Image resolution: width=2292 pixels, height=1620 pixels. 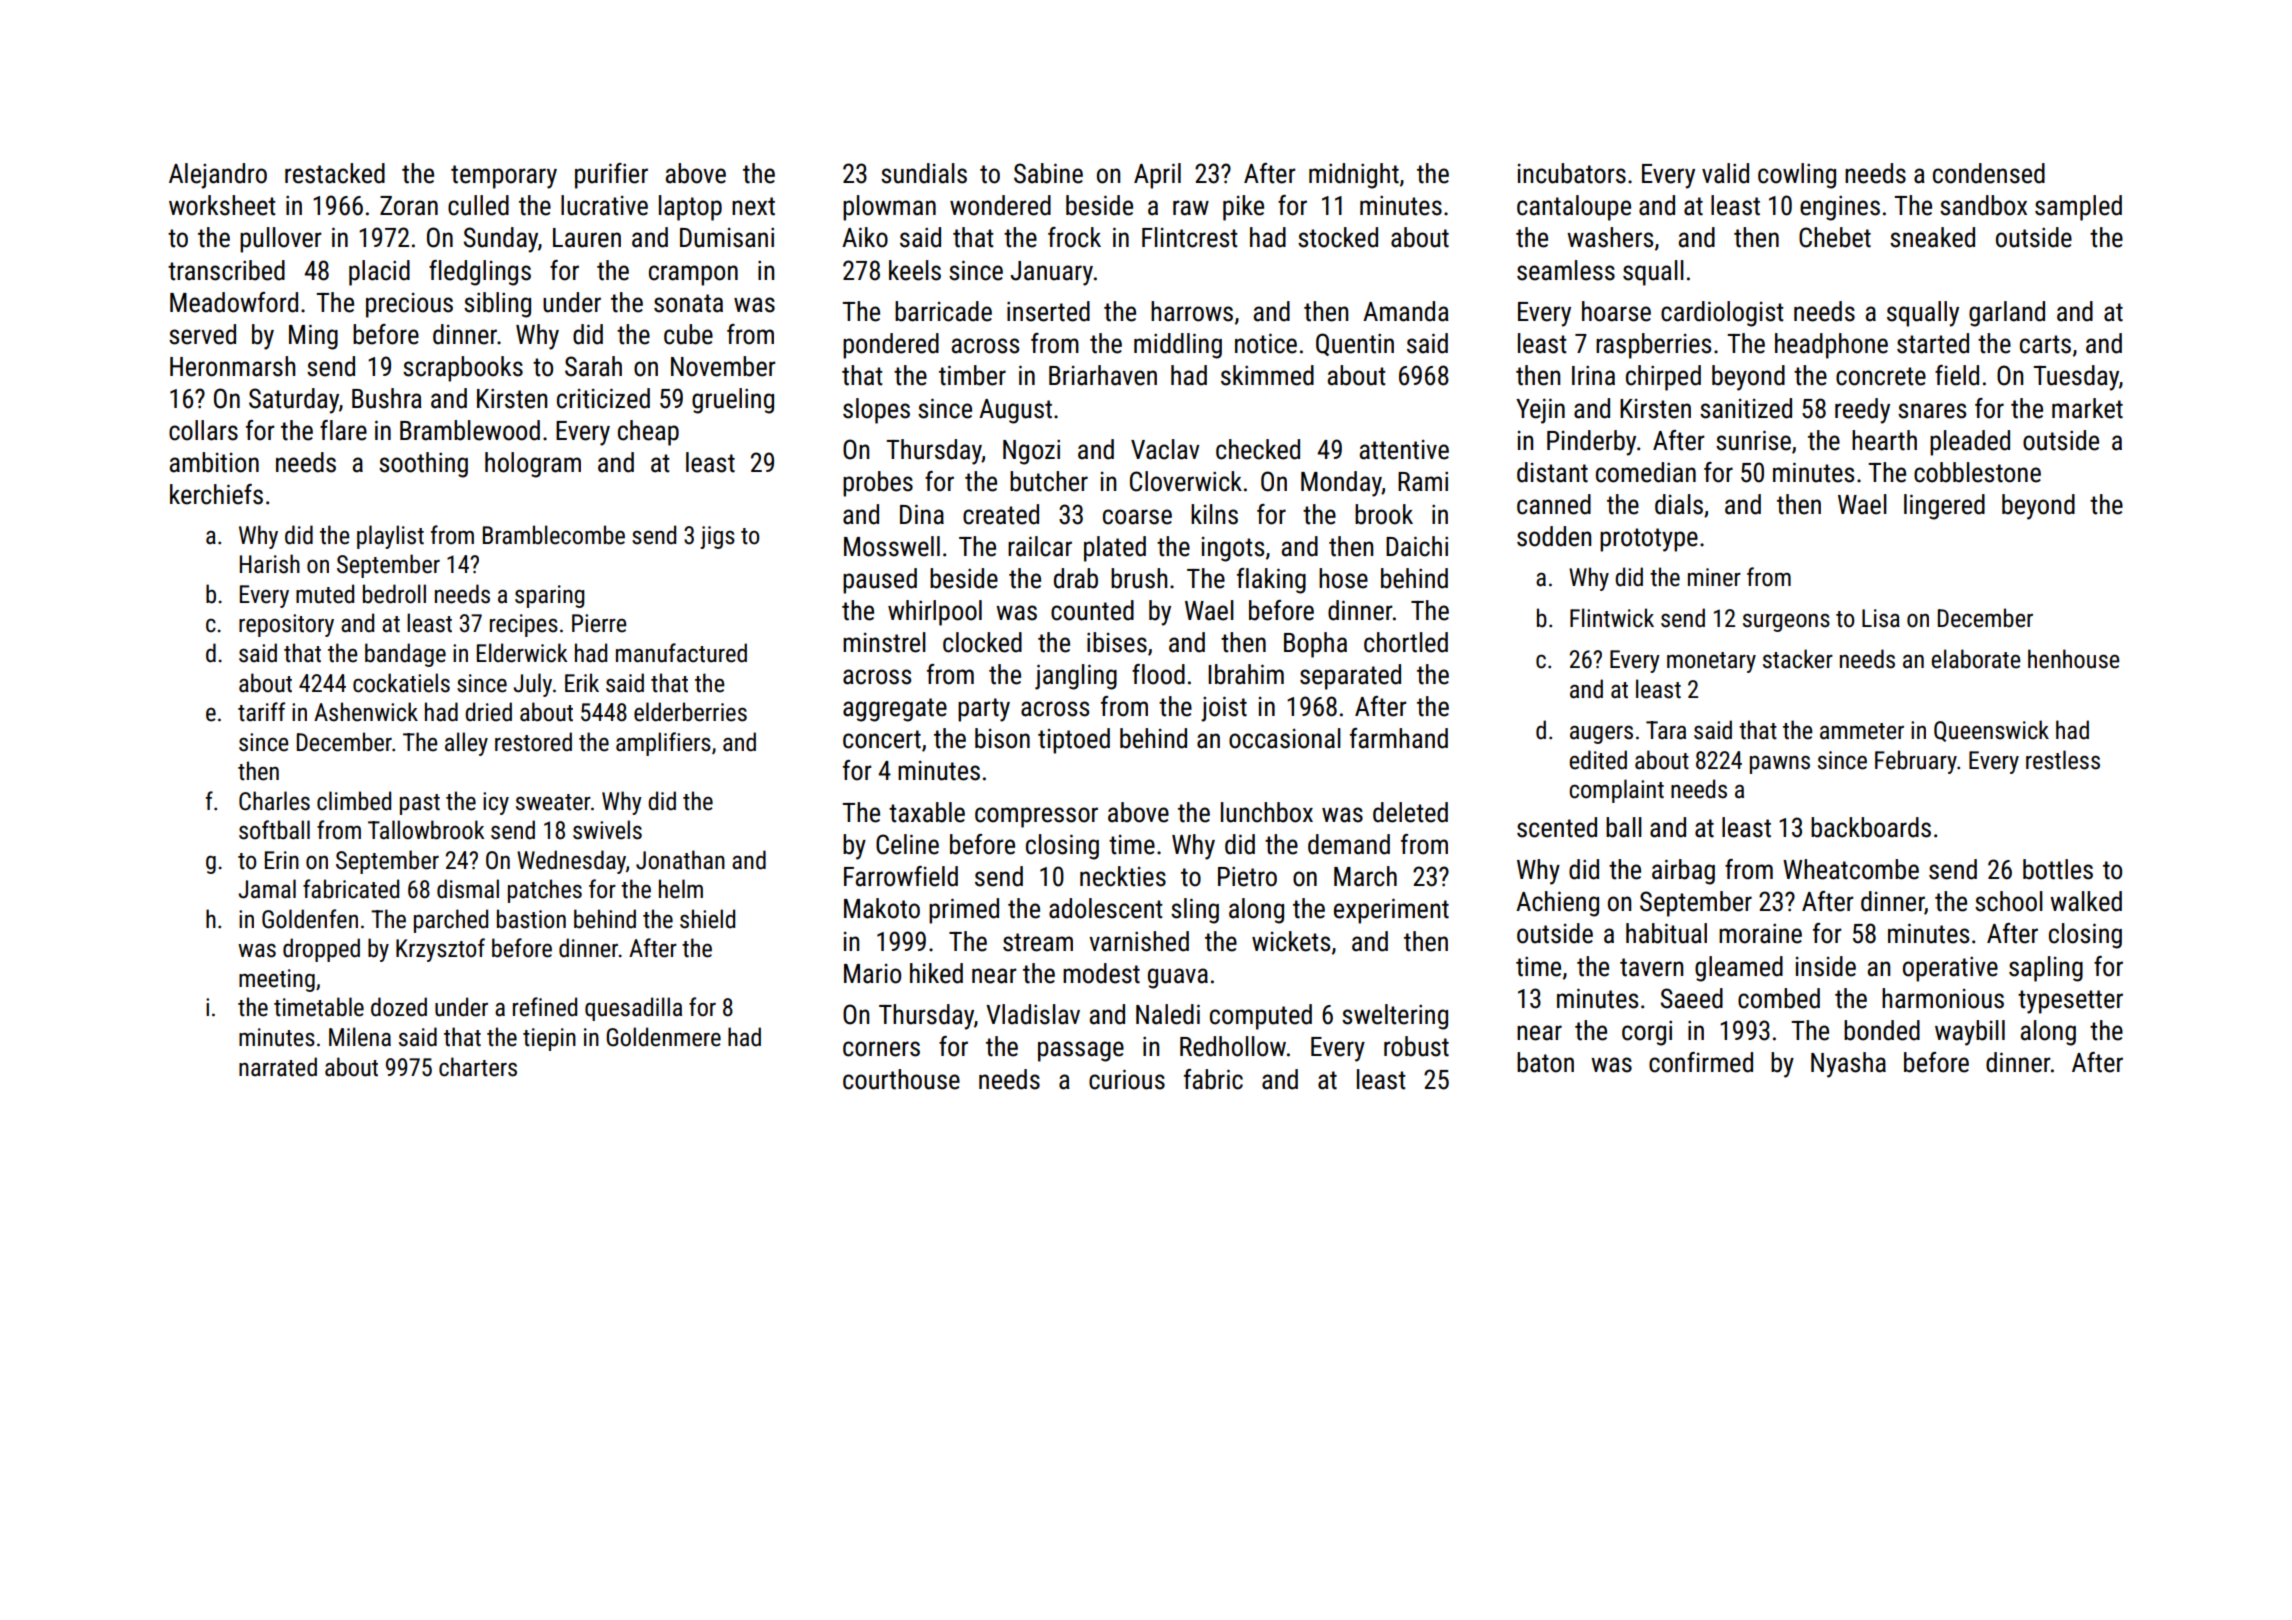 I want to click on climbed, so click(x=354, y=801).
